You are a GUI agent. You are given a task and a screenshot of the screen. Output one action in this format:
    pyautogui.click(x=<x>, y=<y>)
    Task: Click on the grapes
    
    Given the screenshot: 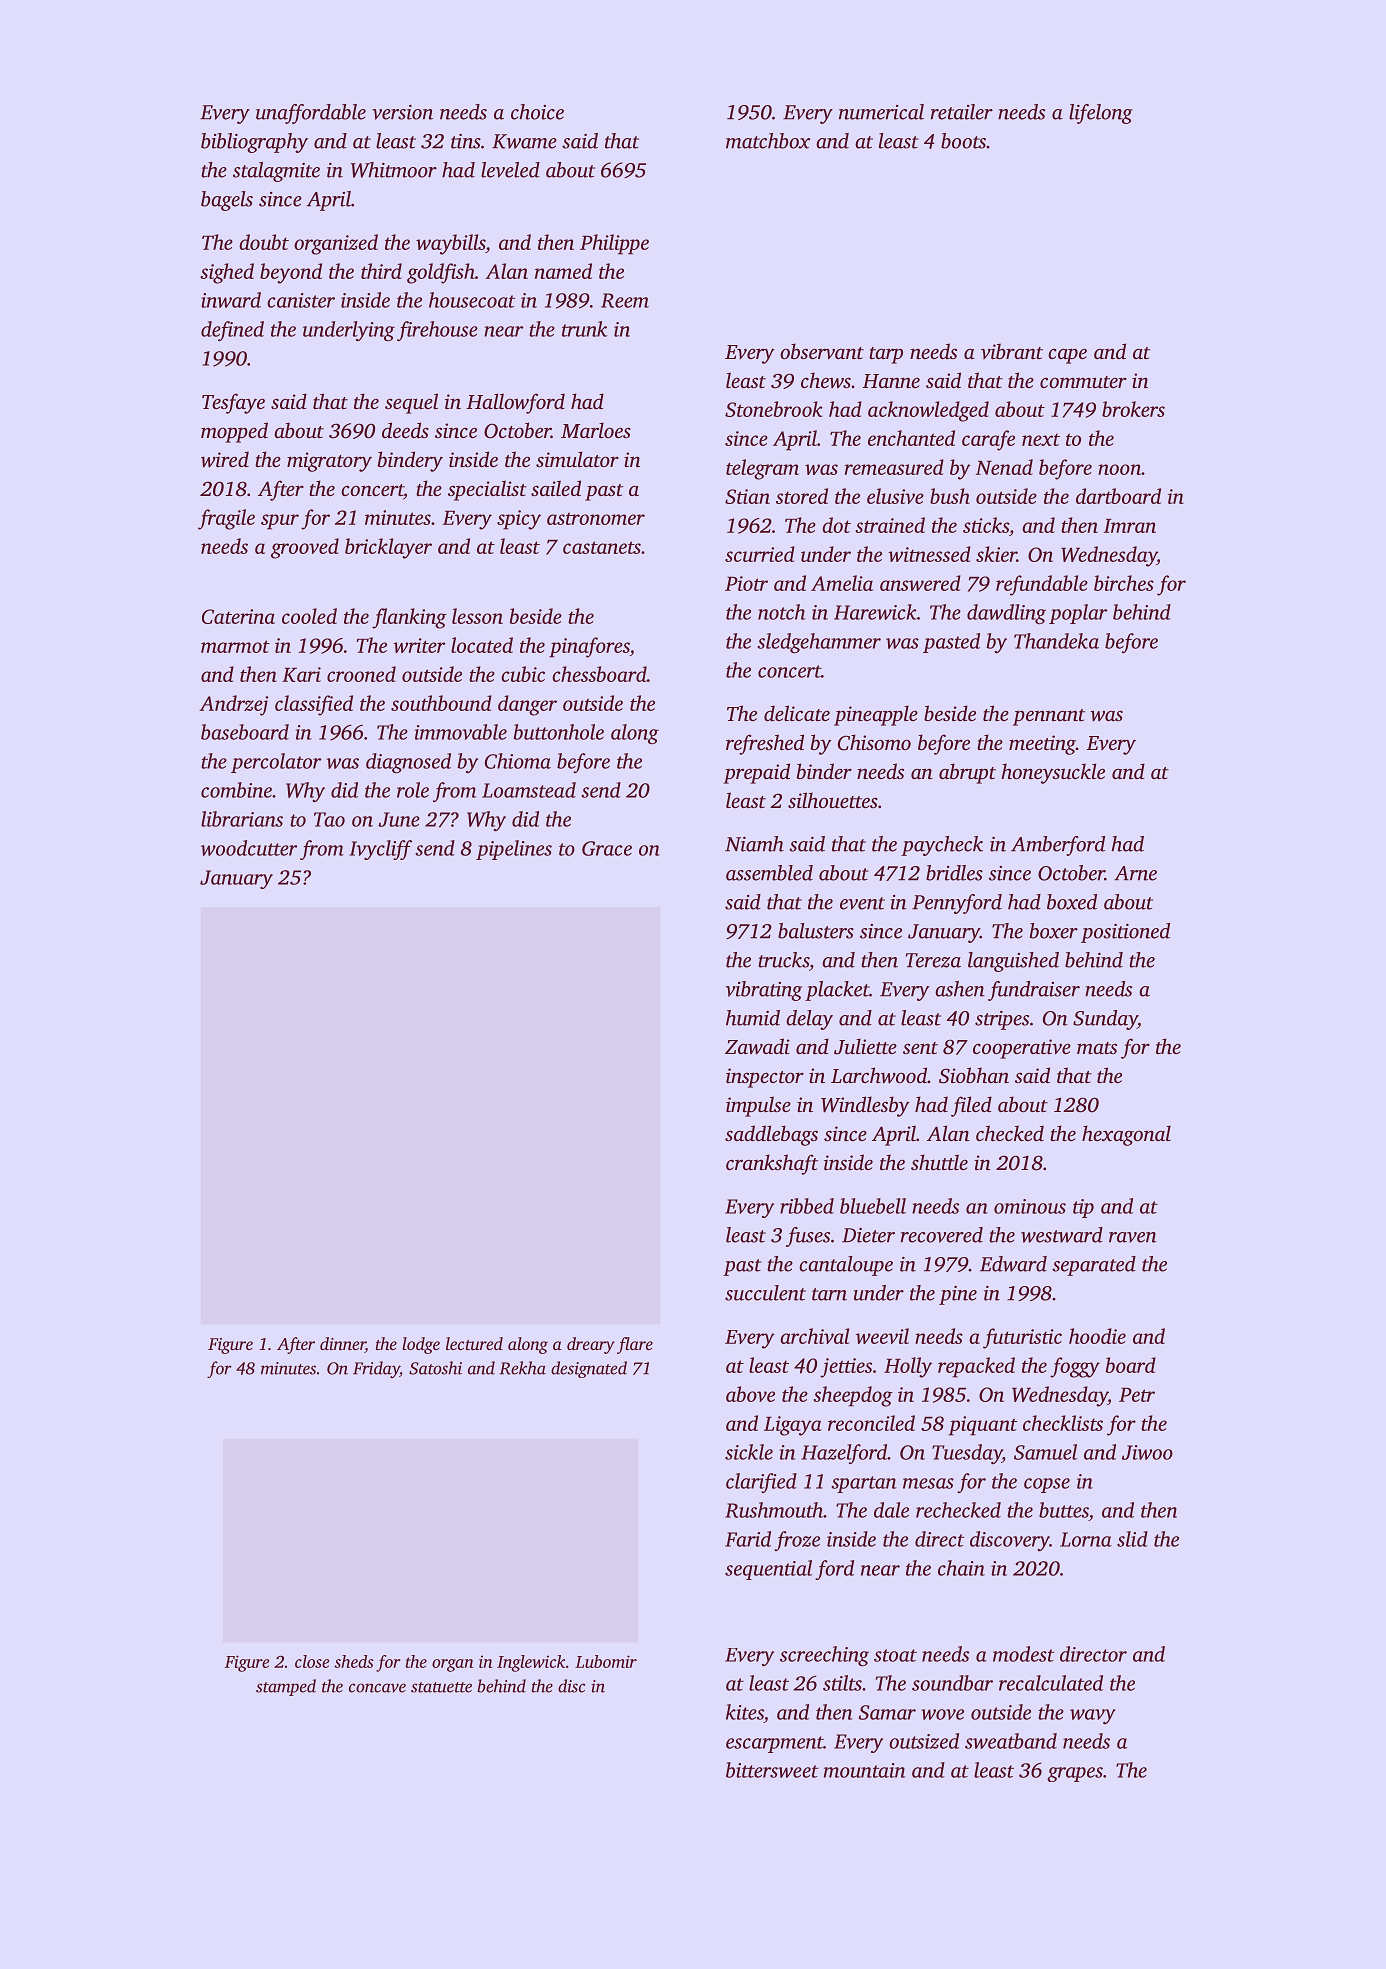 What is the action you would take?
    pyautogui.click(x=1075, y=1774)
